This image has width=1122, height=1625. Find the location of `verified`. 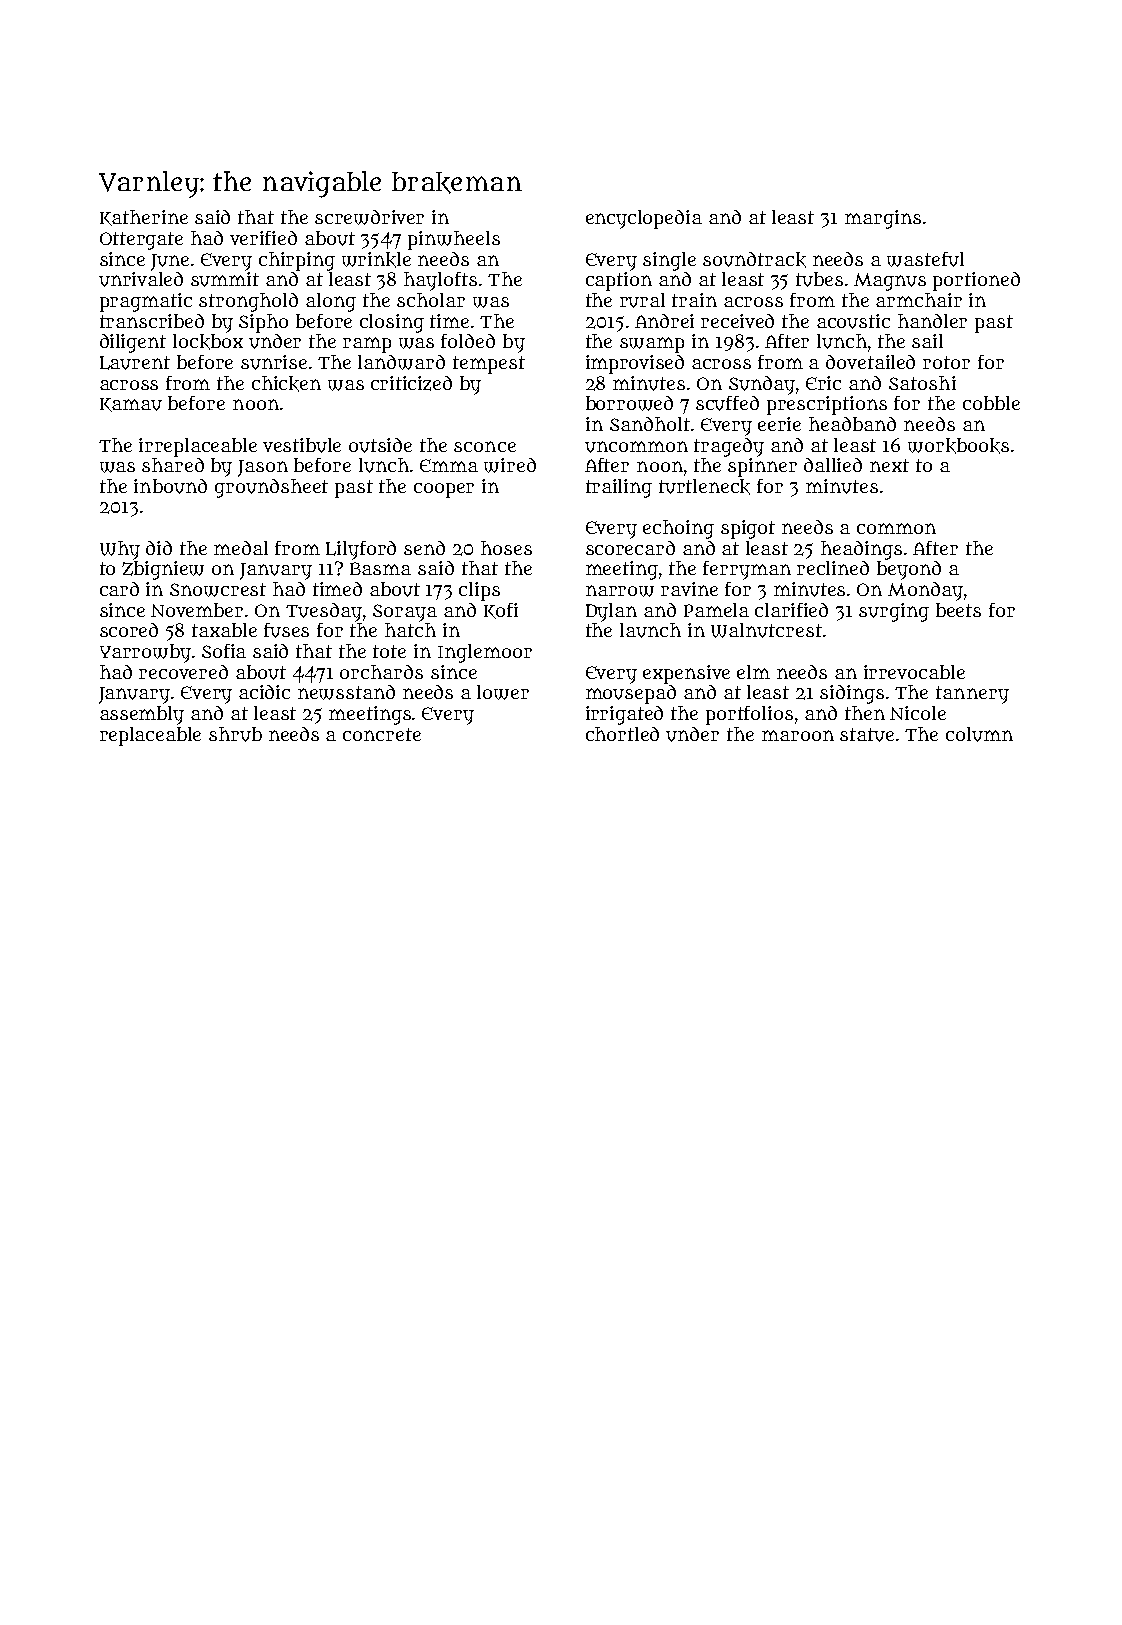

verified is located at coordinates (263, 238).
